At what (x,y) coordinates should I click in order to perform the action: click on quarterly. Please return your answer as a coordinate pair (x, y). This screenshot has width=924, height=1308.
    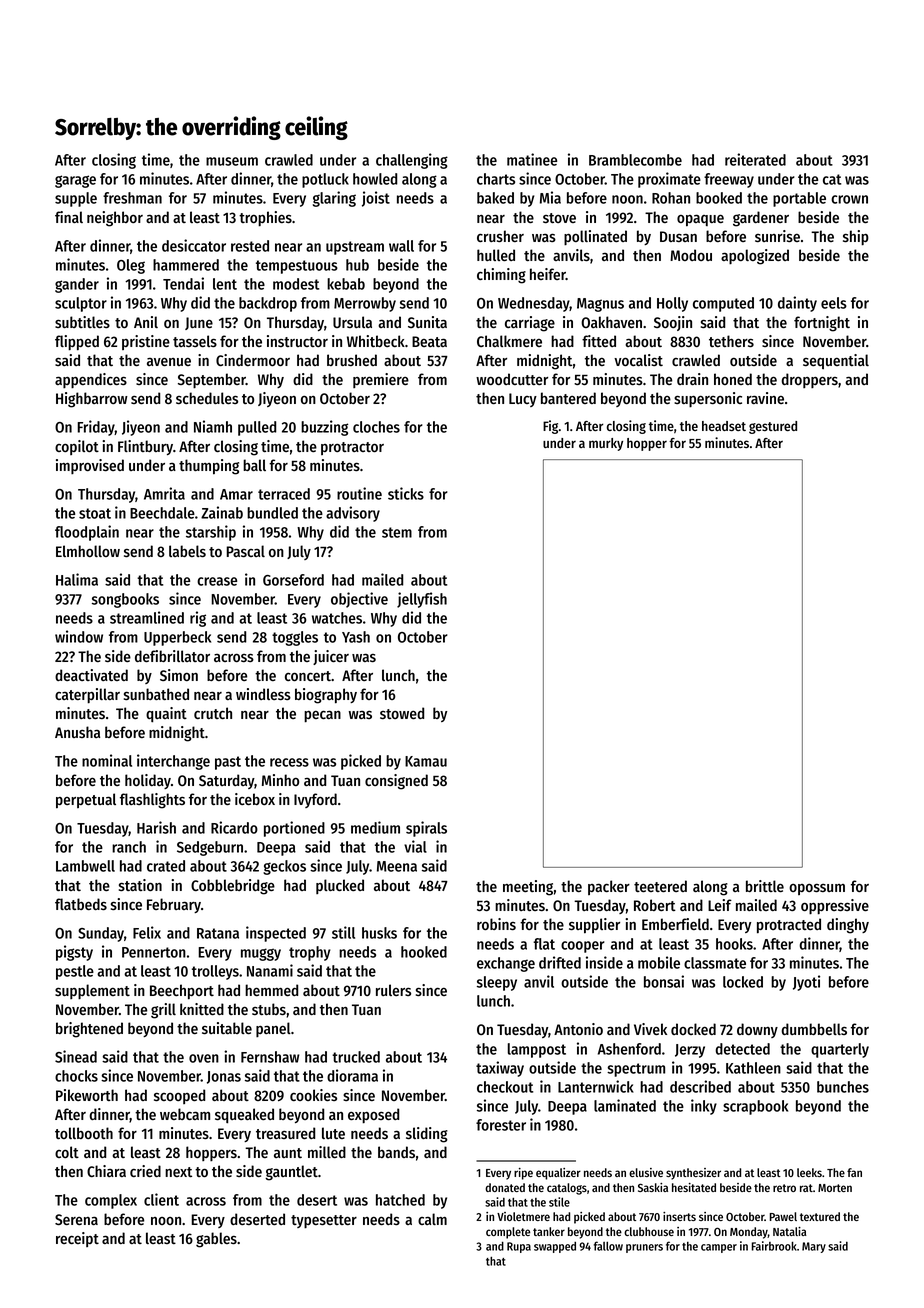
    Looking at the image, I should click on (840, 1050).
